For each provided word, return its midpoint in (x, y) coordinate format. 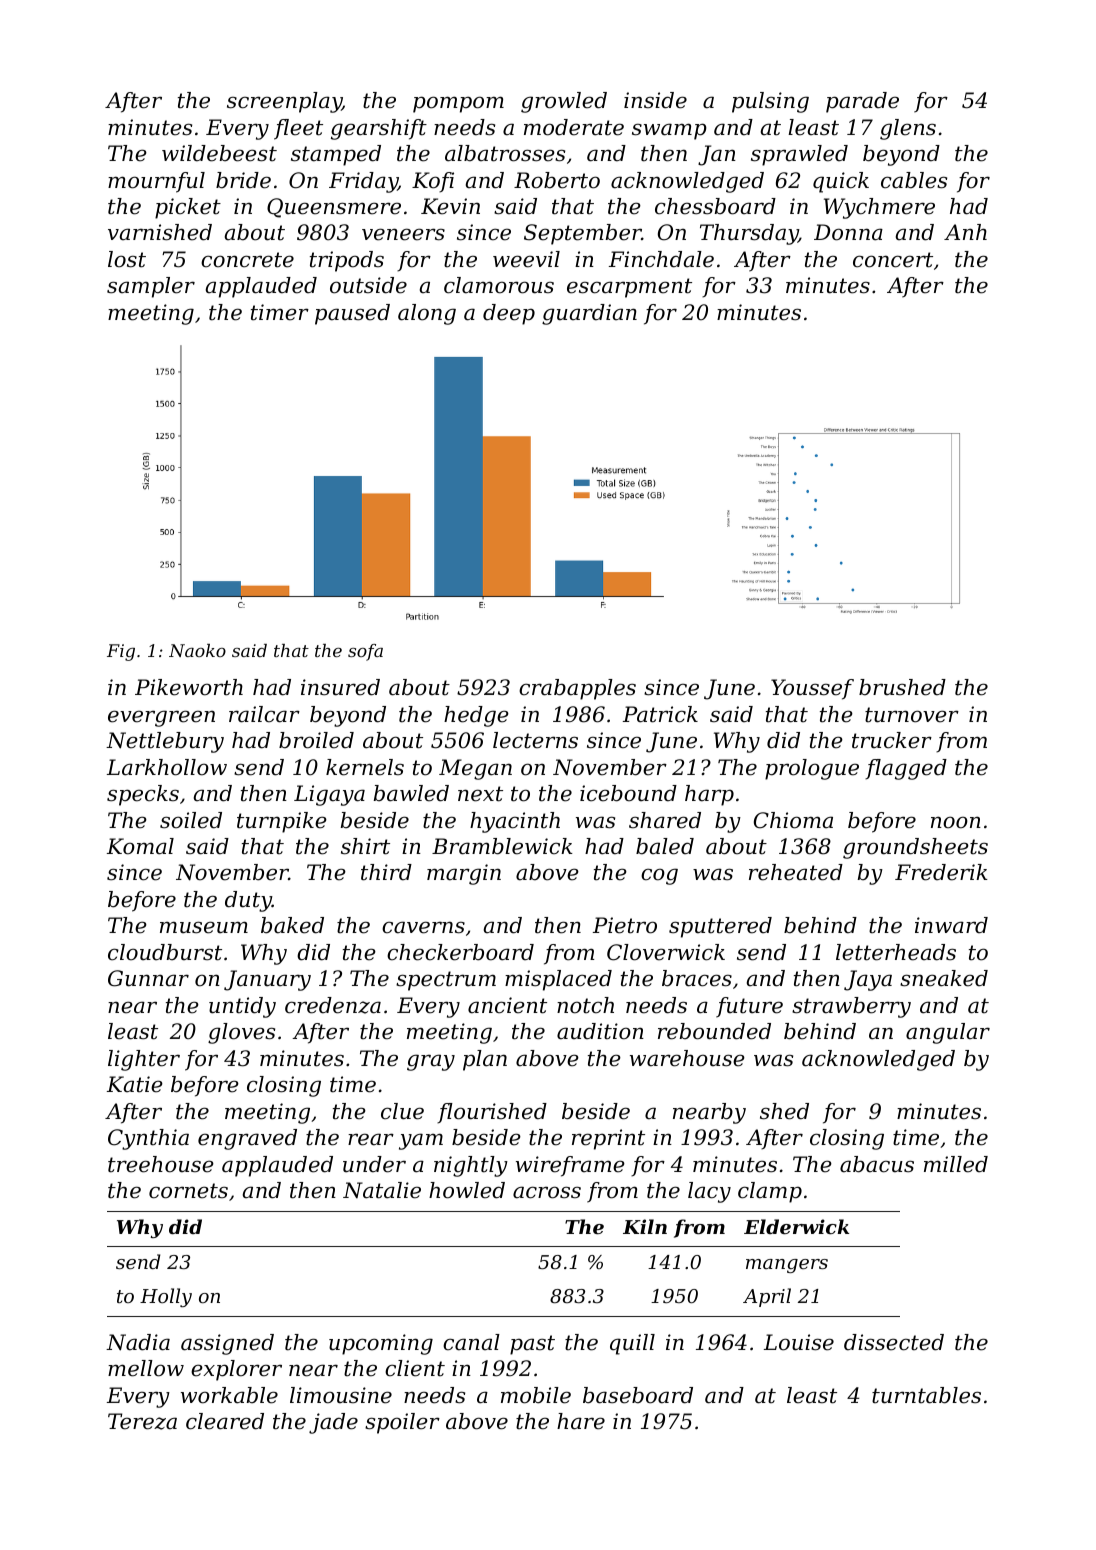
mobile (536, 1395)
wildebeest (219, 153)
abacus (877, 1164)
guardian (589, 314)
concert (893, 260)
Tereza (142, 1421)
